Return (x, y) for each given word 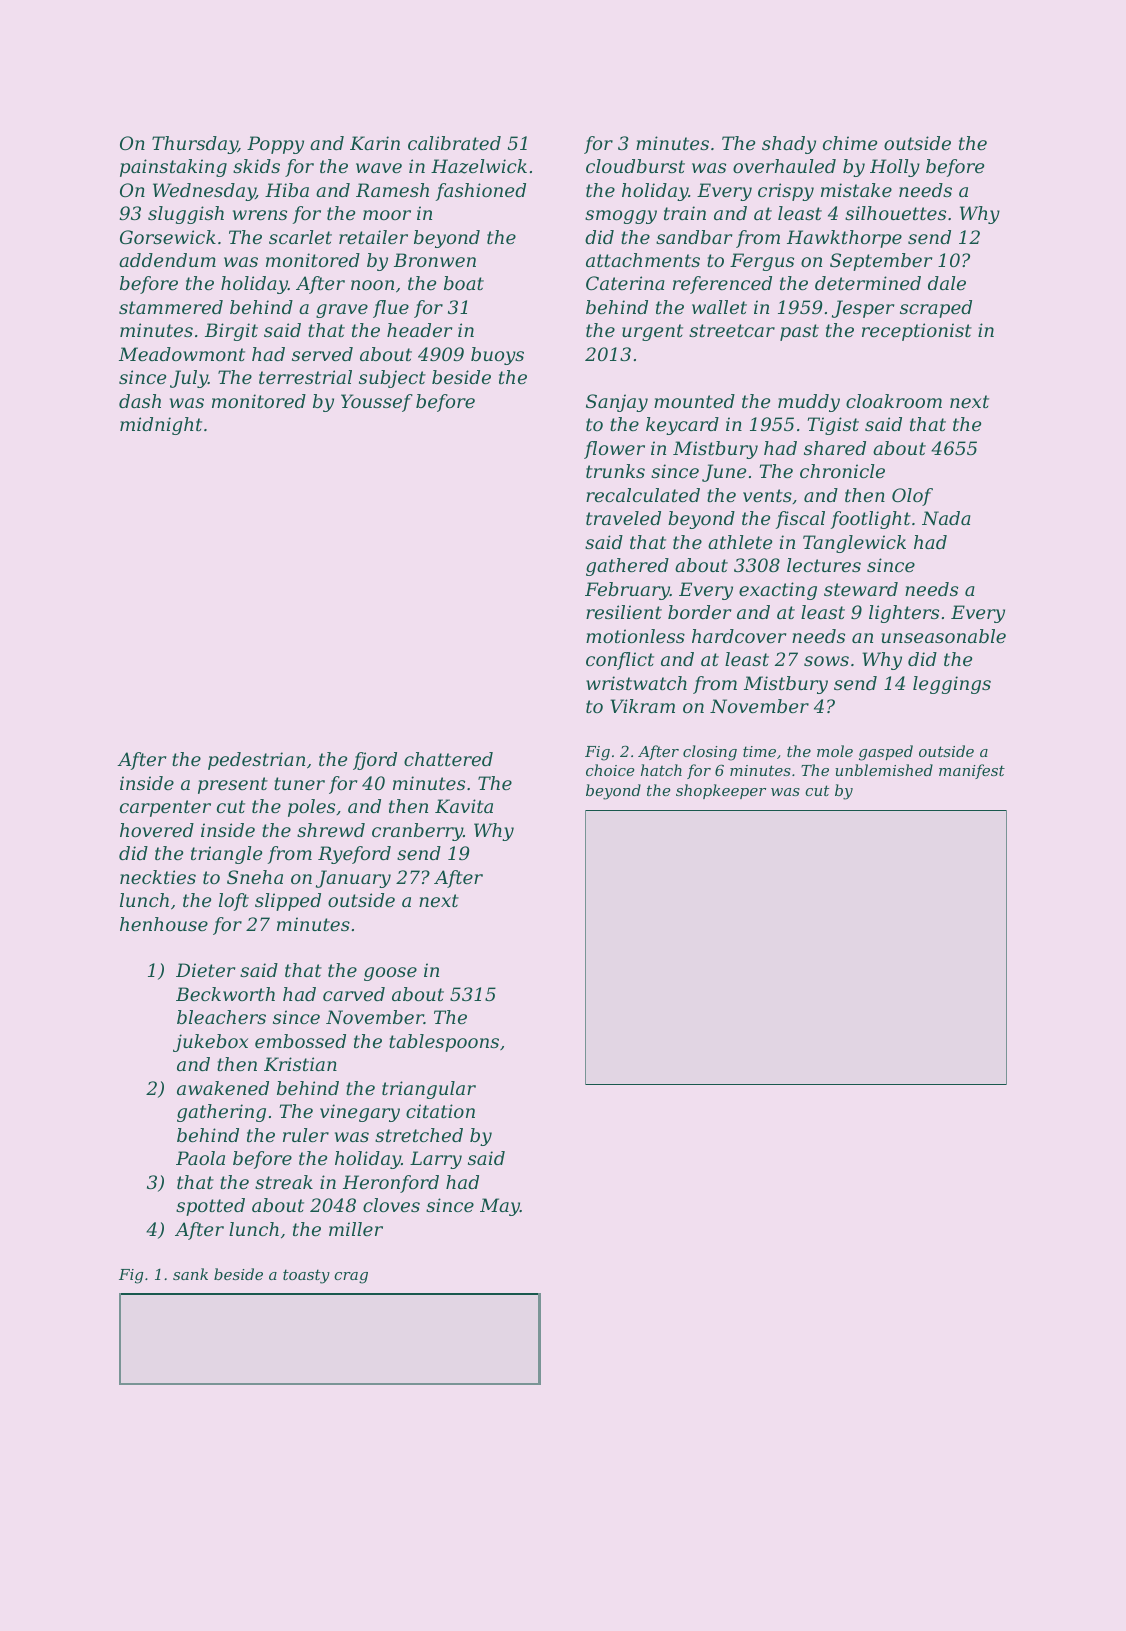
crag (351, 1278)
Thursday (195, 145)
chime (850, 143)
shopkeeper (721, 791)
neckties (158, 877)
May (500, 1207)
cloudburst (635, 166)
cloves (391, 1205)
